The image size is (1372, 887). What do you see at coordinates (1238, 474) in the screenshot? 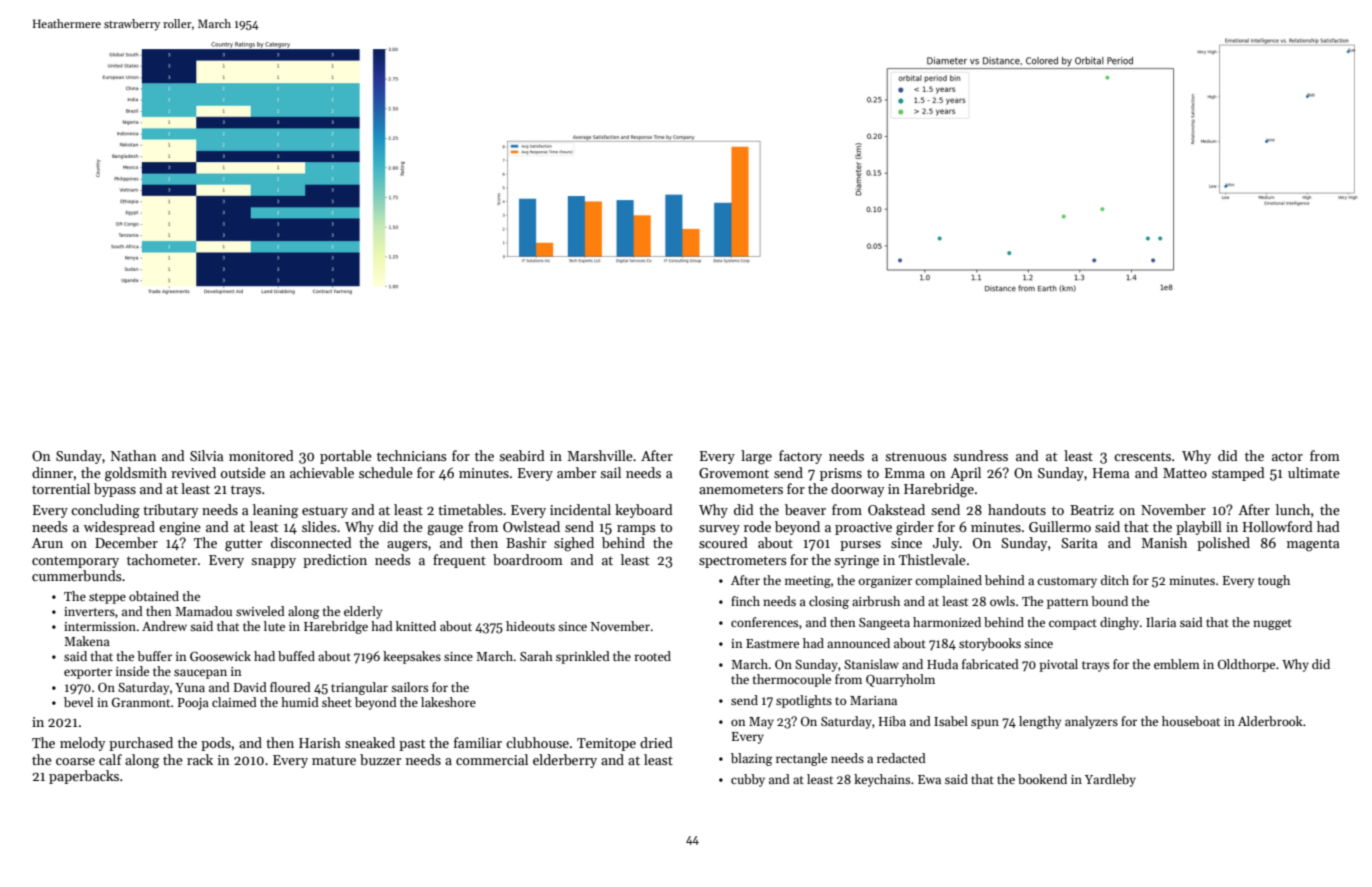
I see `stamped` at bounding box center [1238, 474].
